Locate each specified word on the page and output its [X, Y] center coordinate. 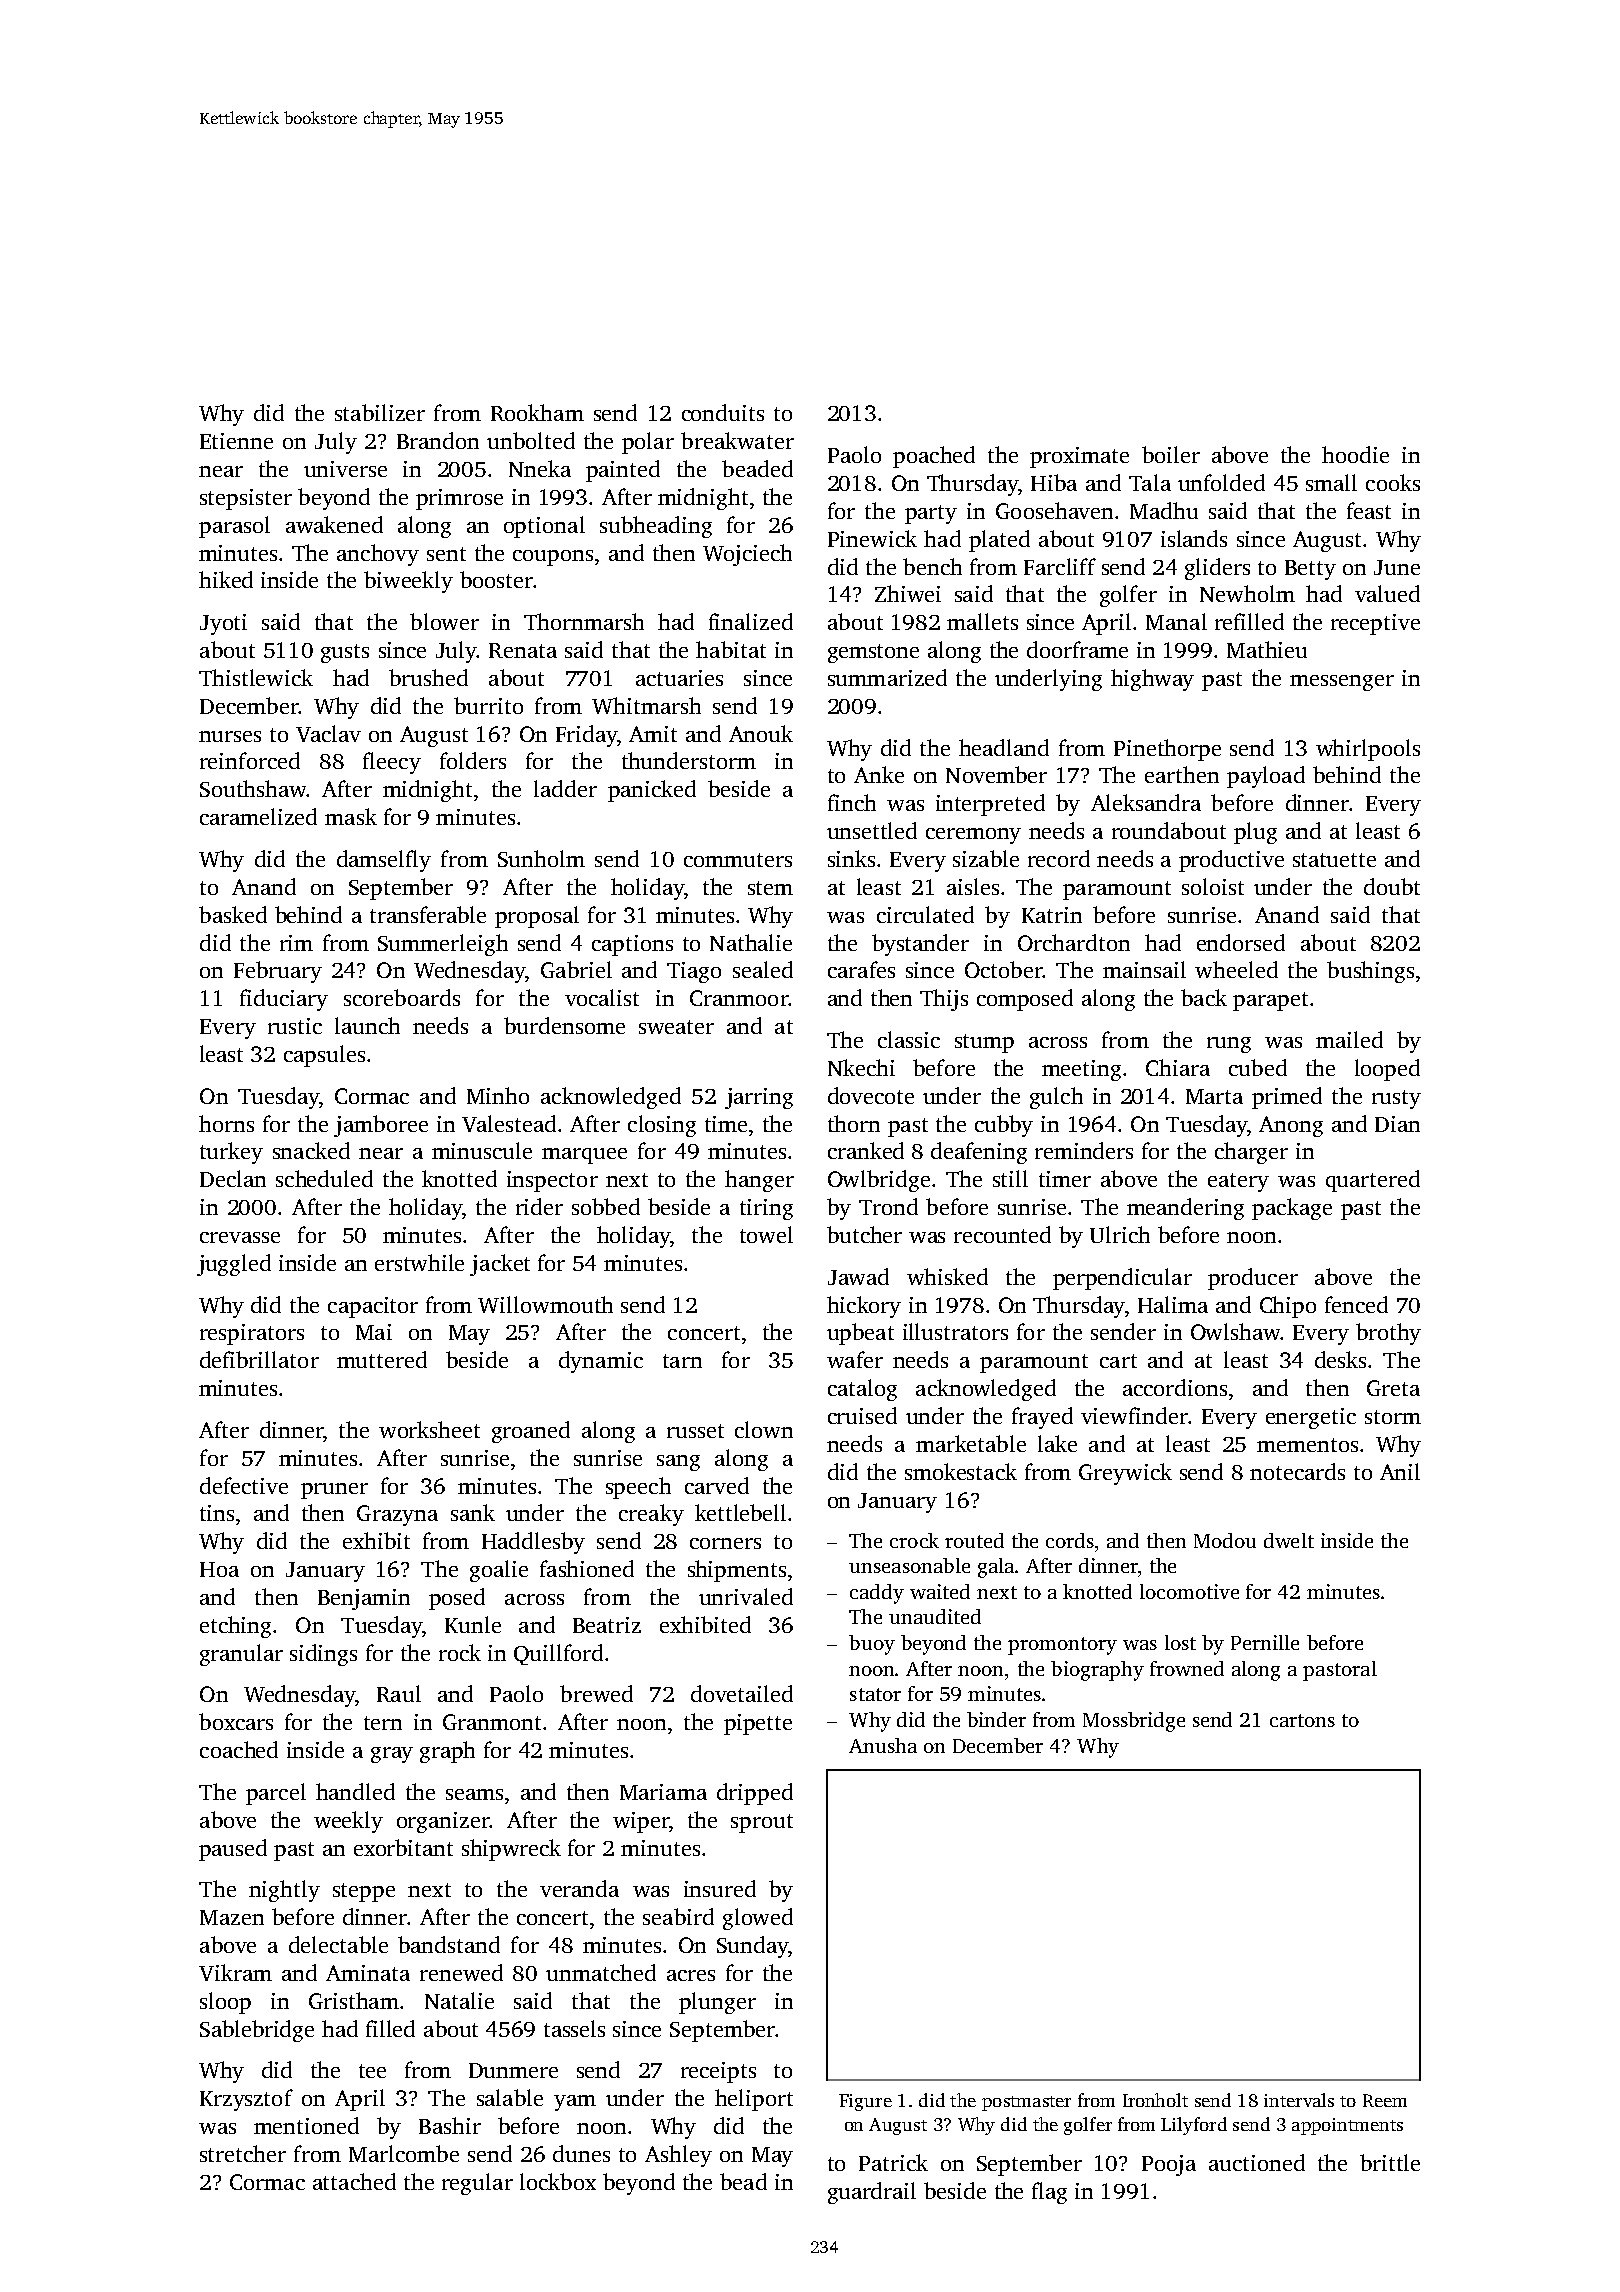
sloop [225, 2003]
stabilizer [380, 412]
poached [934, 457]
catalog [862, 1390]
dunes [581, 2153]
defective [244, 1485]
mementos [1307, 1445]
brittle [1390, 2162]
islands [1194, 538]
